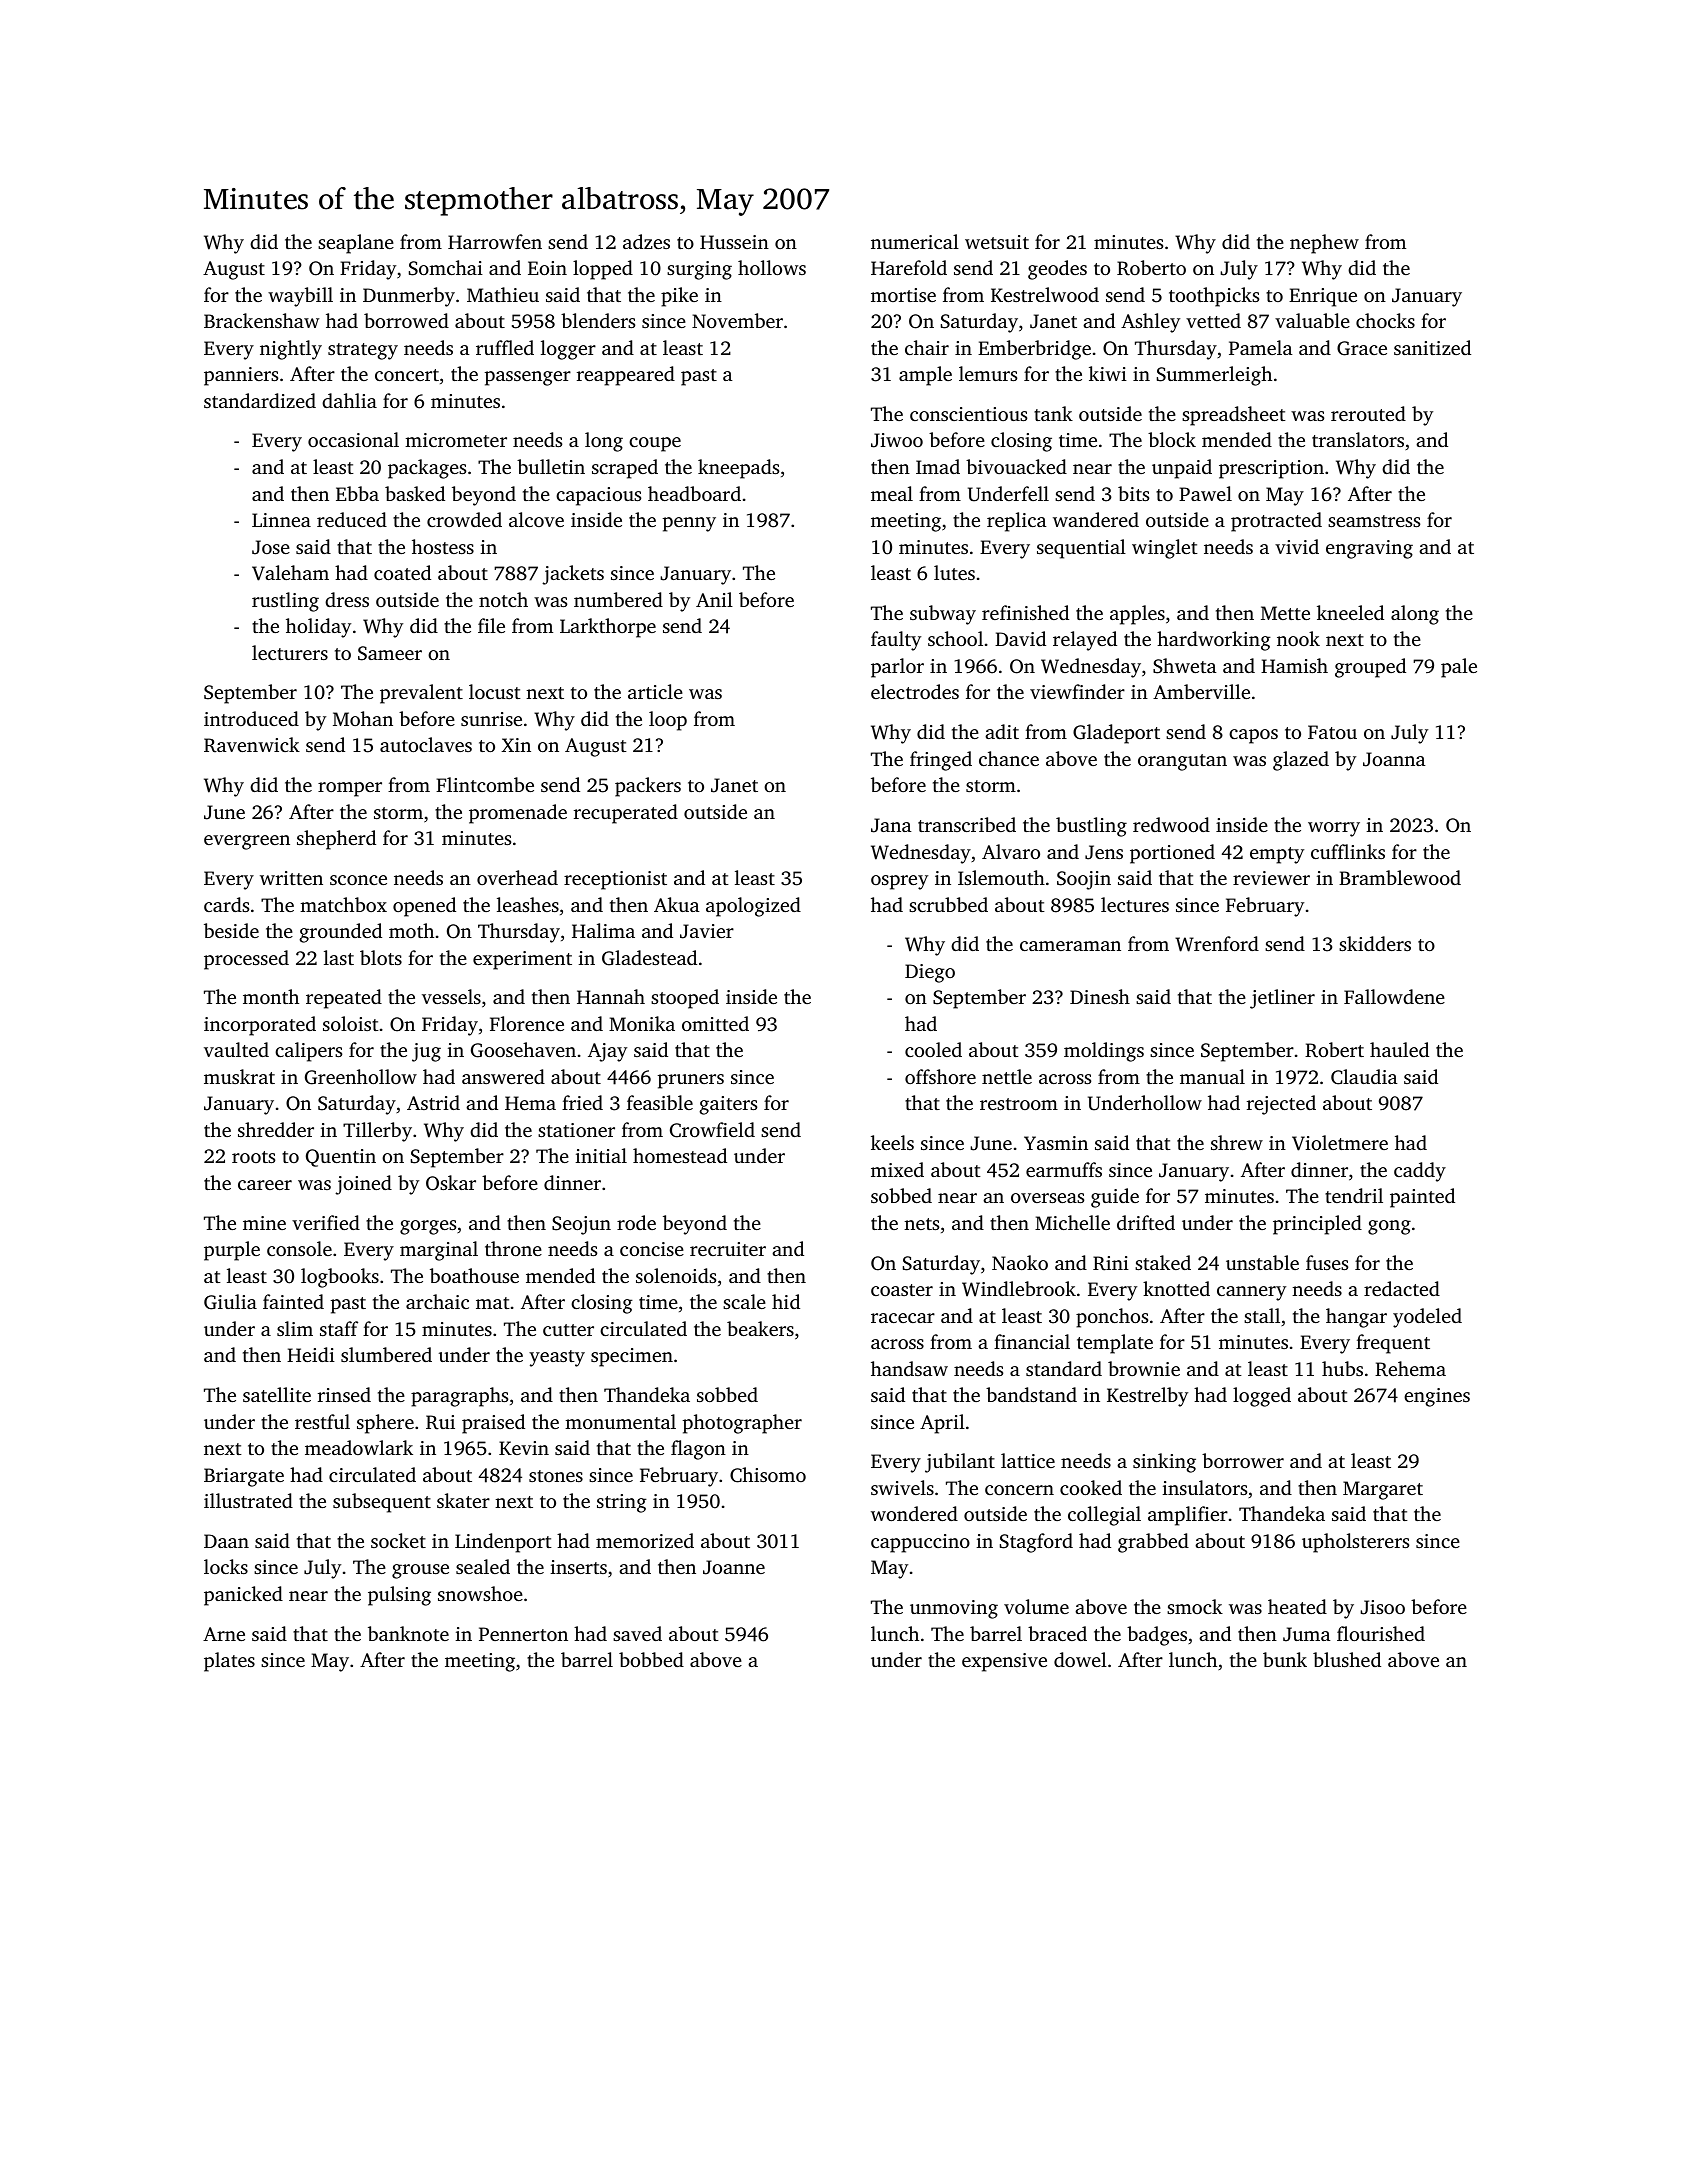  I want to click on Emberbridge, so click(1034, 350).
